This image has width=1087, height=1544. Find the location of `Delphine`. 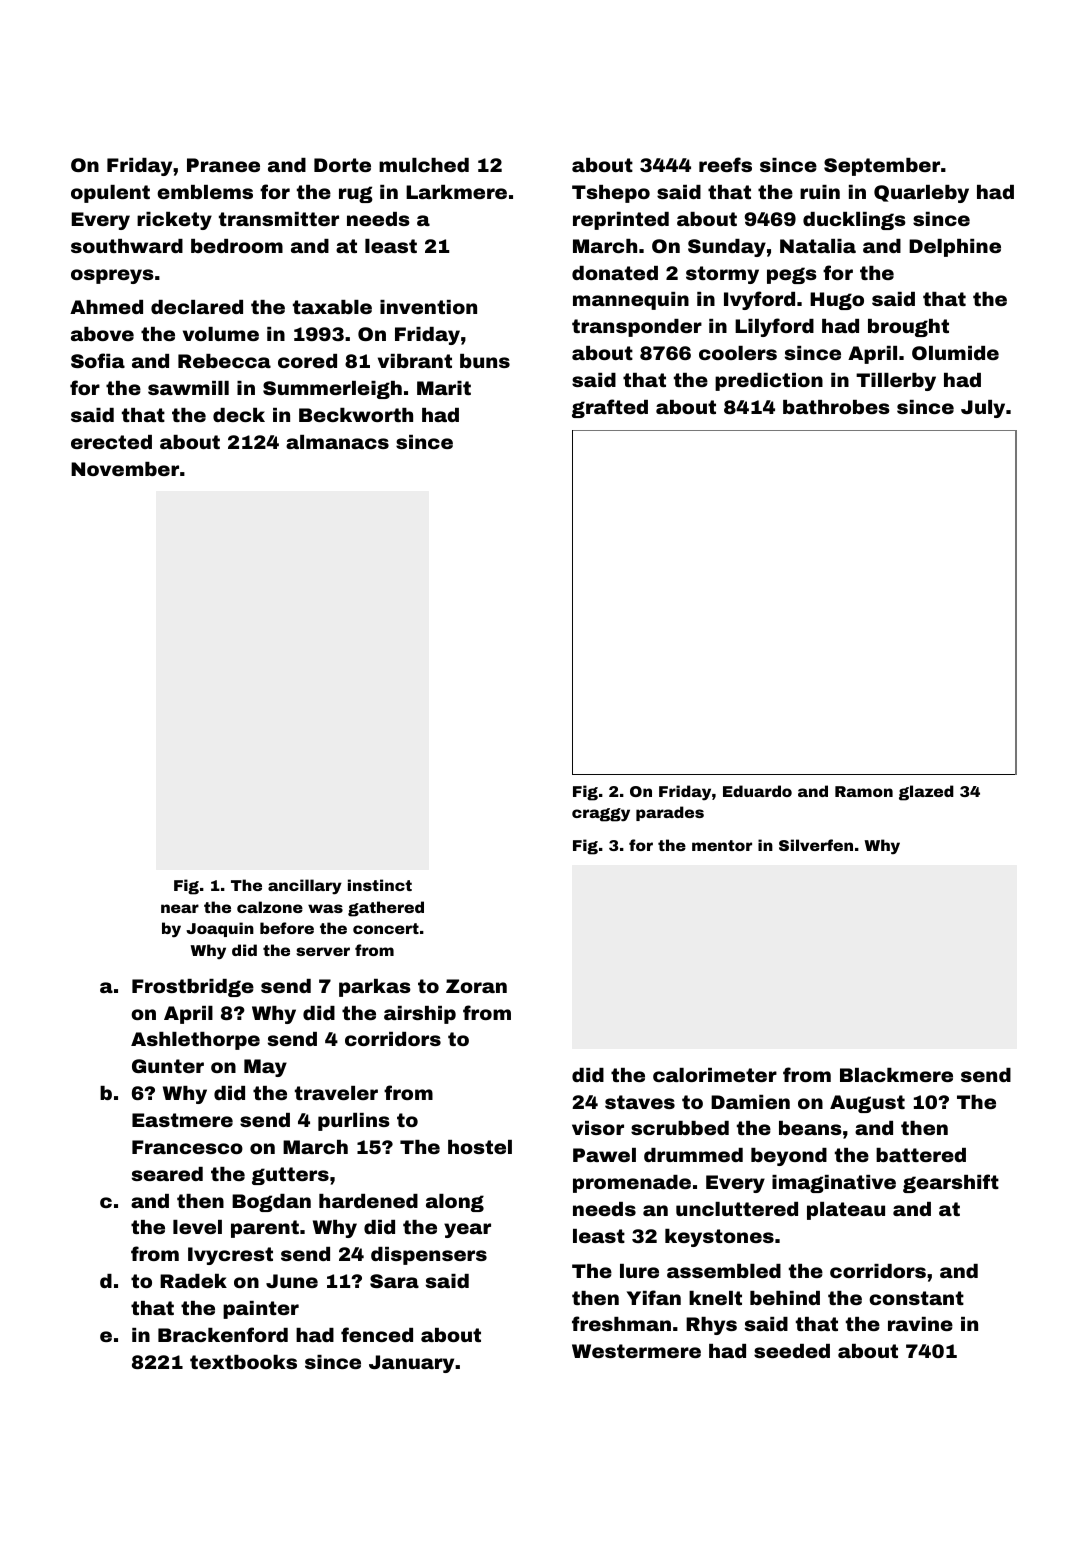

Delphine is located at coordinates (955, 248).
